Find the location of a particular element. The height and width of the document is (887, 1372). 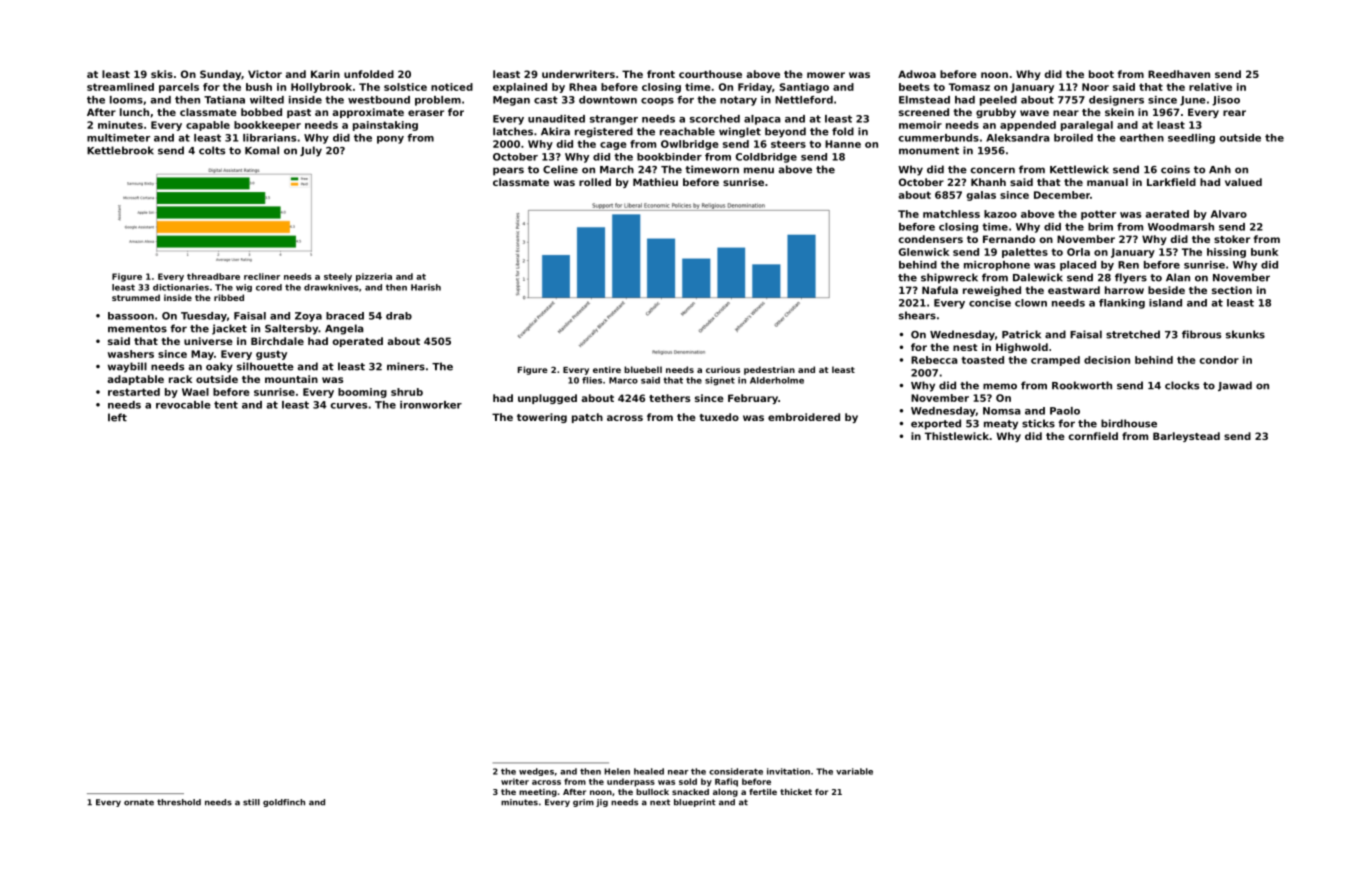

Reedhaven is located at coordinates (1179, 74).
